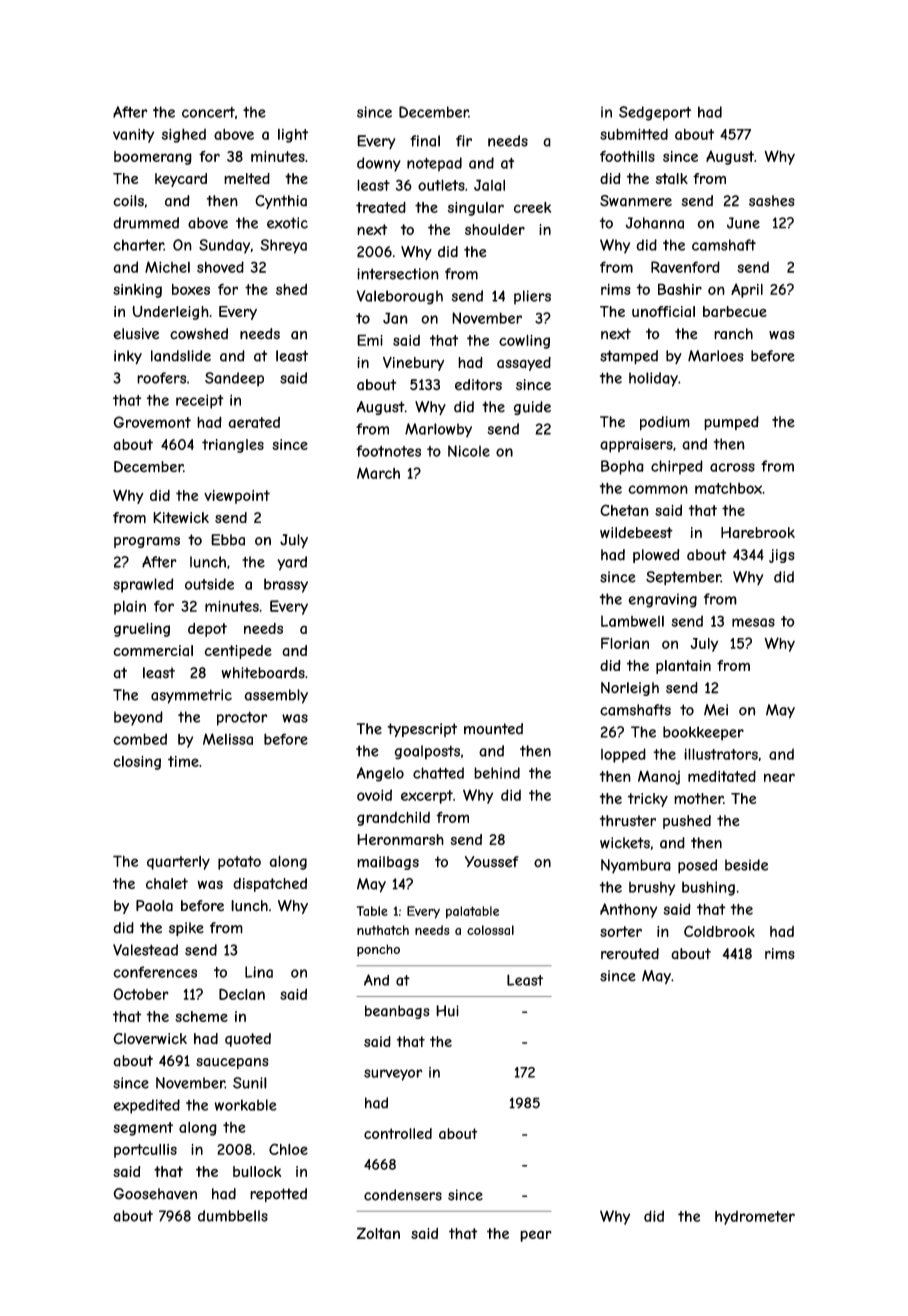  Describe the element at coordinates (772, 201) in the image. I see `sashes` at that location.
